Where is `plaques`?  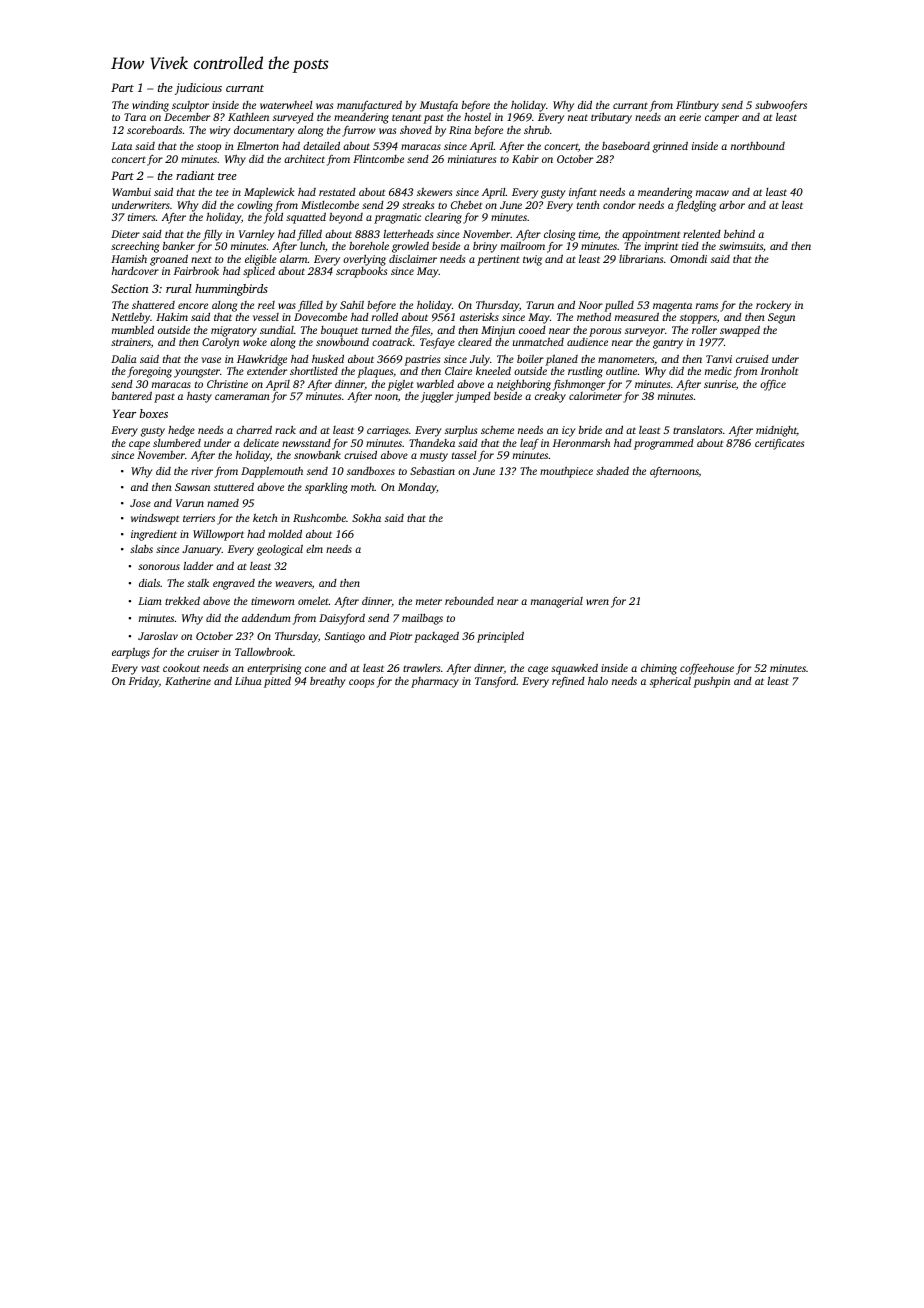
plaques is located at coordinates (375, 372).
